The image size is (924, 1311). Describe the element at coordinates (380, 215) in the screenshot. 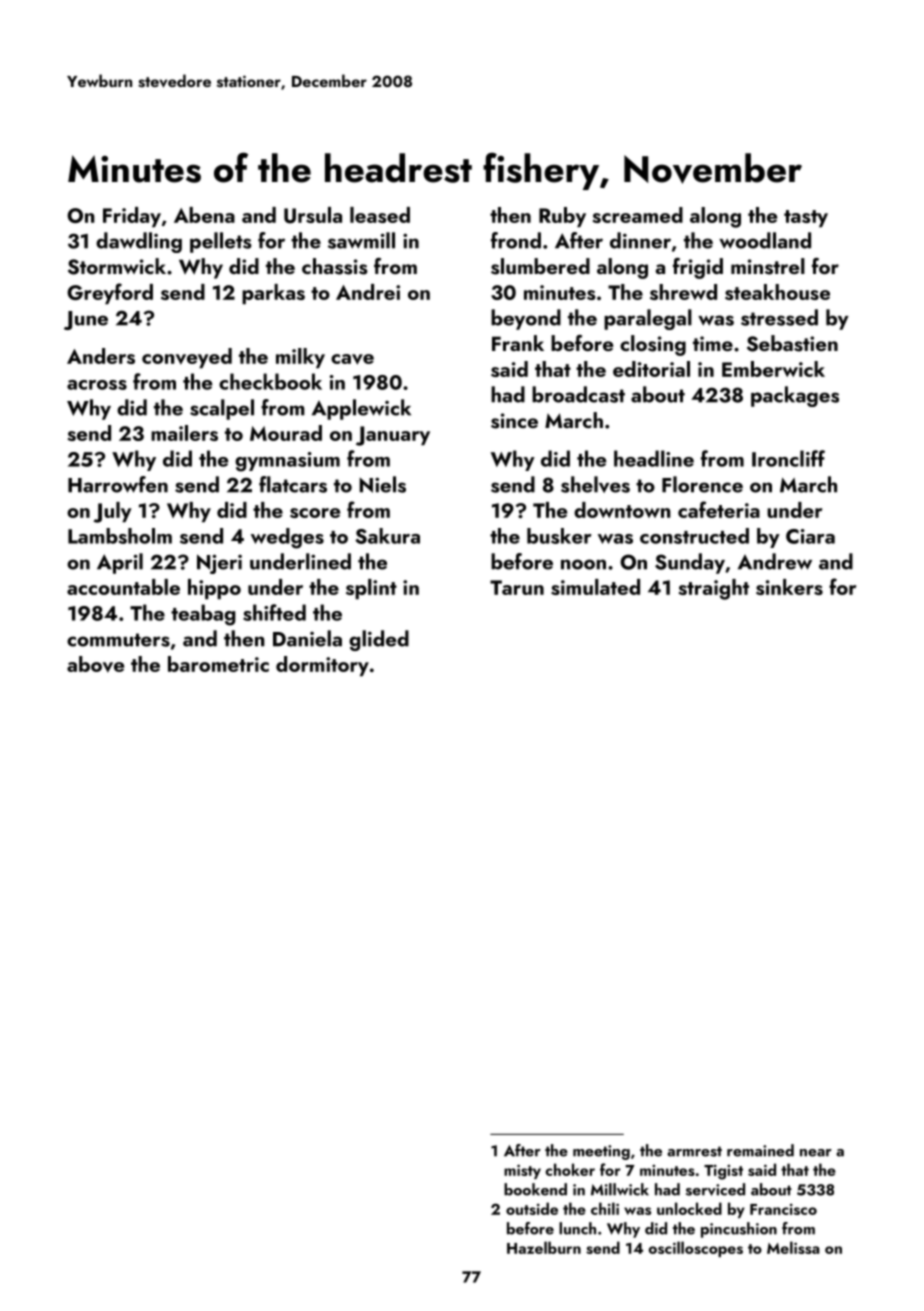

I see `leased` at that location.
